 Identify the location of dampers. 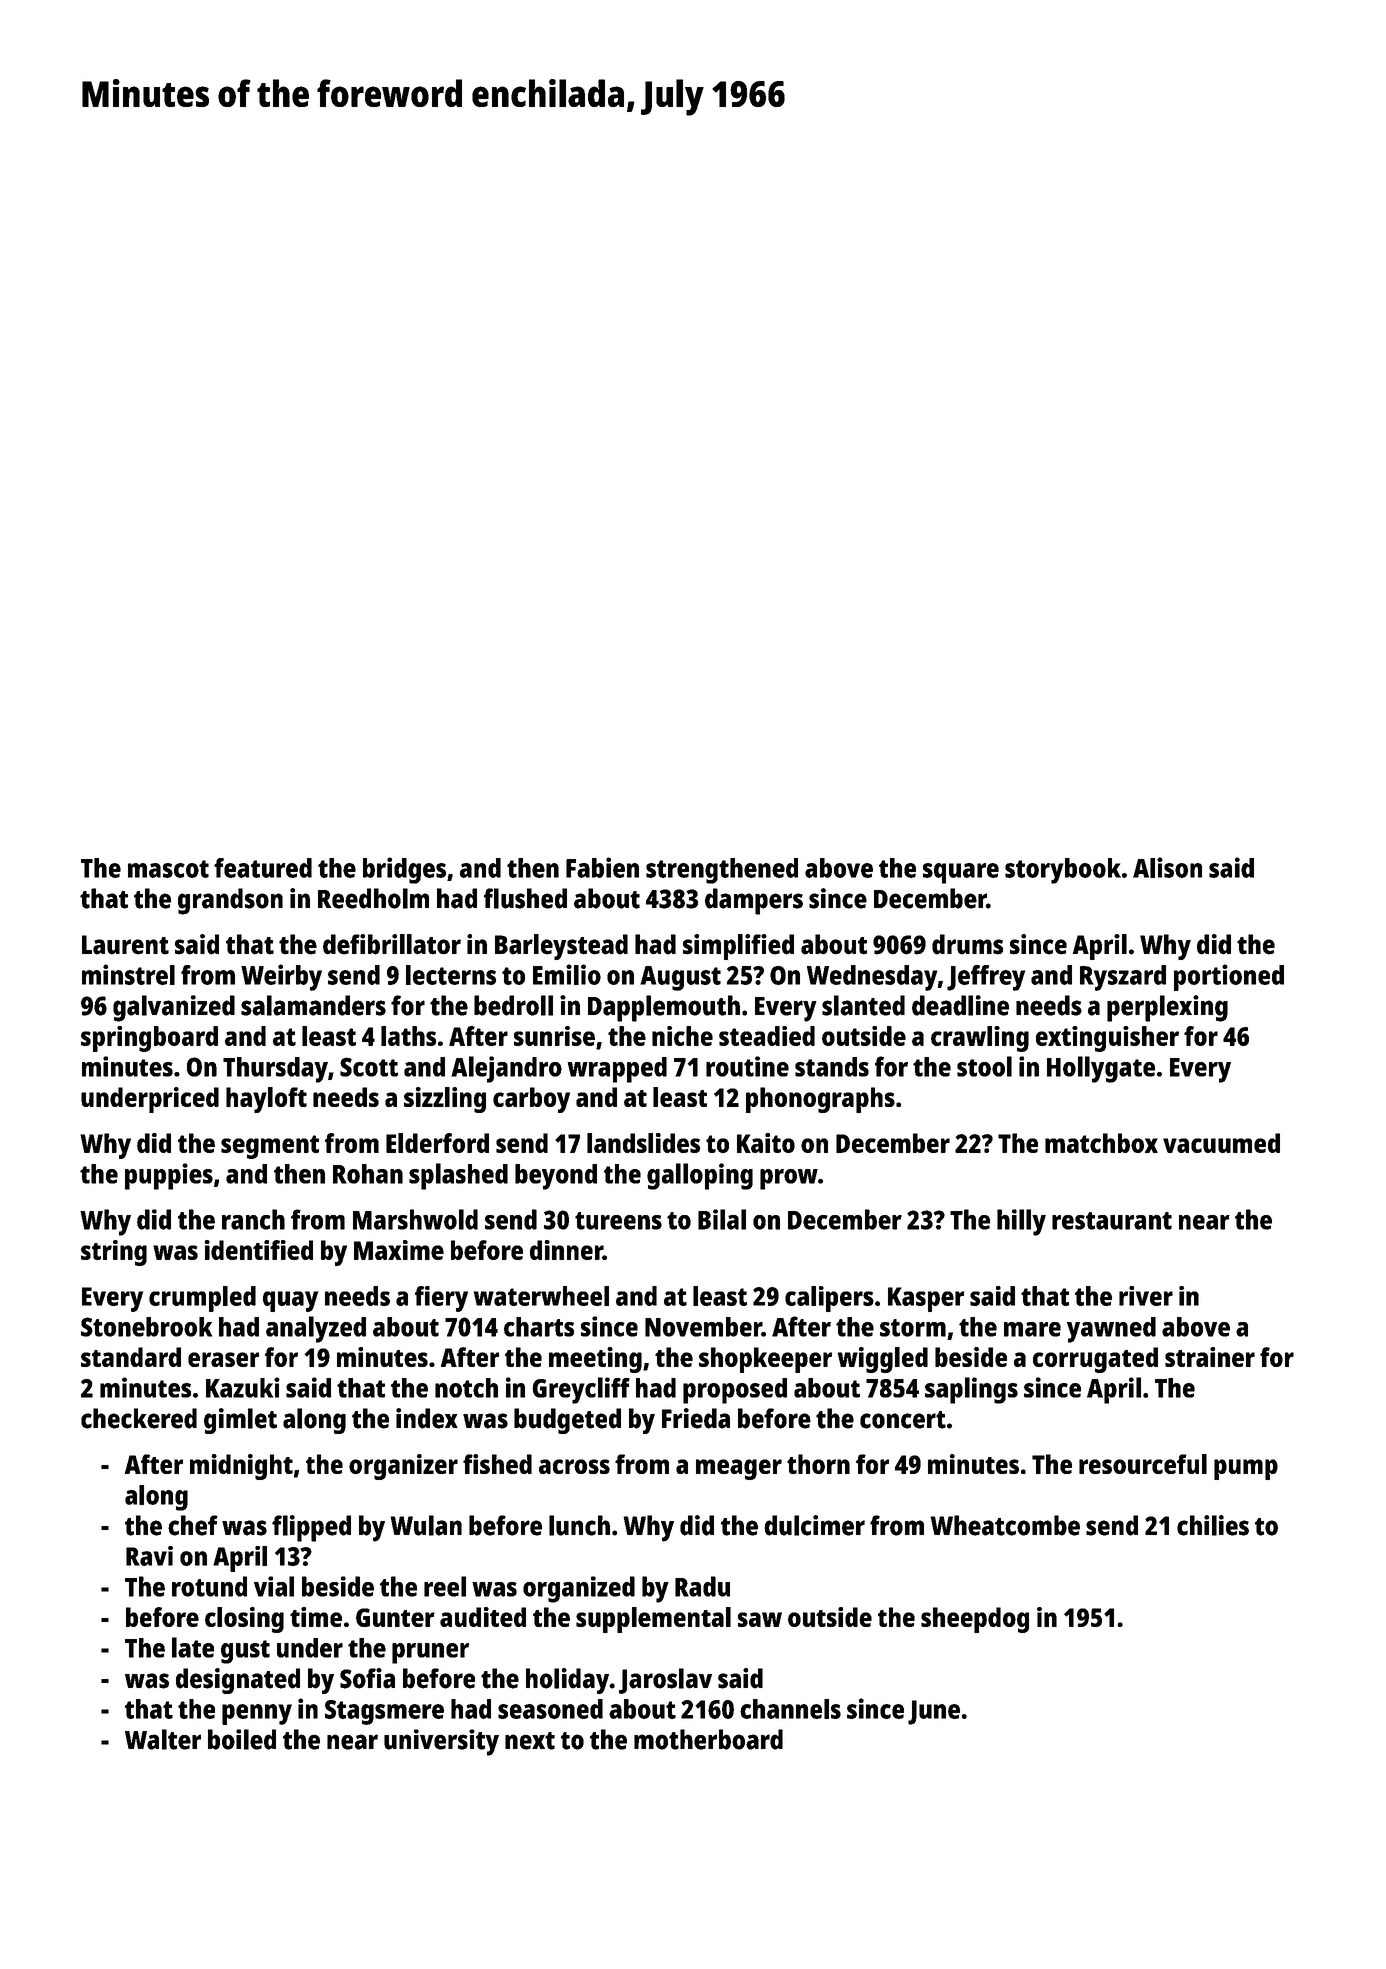
(754, 901).
